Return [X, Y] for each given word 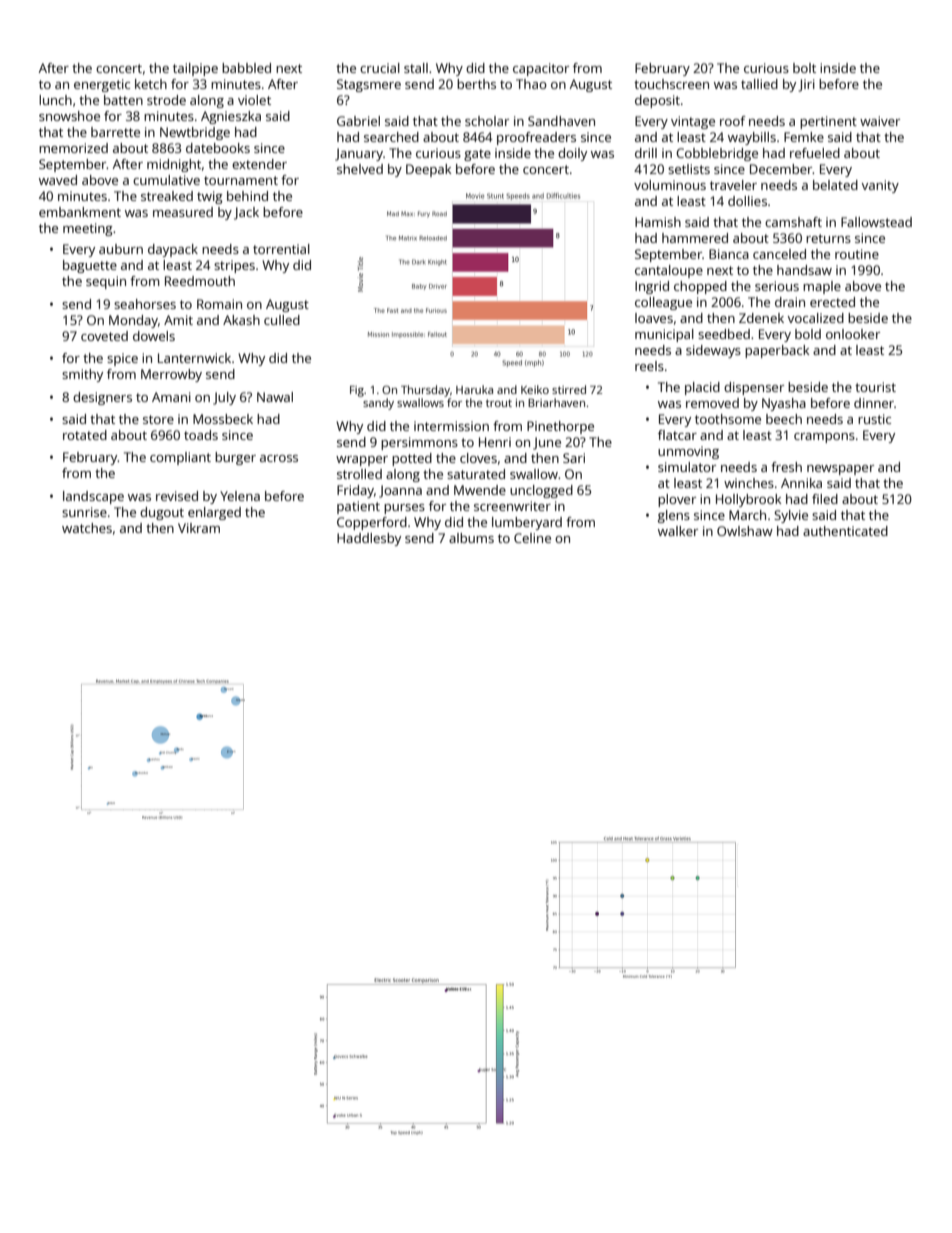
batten [123, 100]
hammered [695, 238]
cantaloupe [669, 271]
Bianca [729, 254]
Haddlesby [369, 539]
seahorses [145, 304]
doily [572, 154]
